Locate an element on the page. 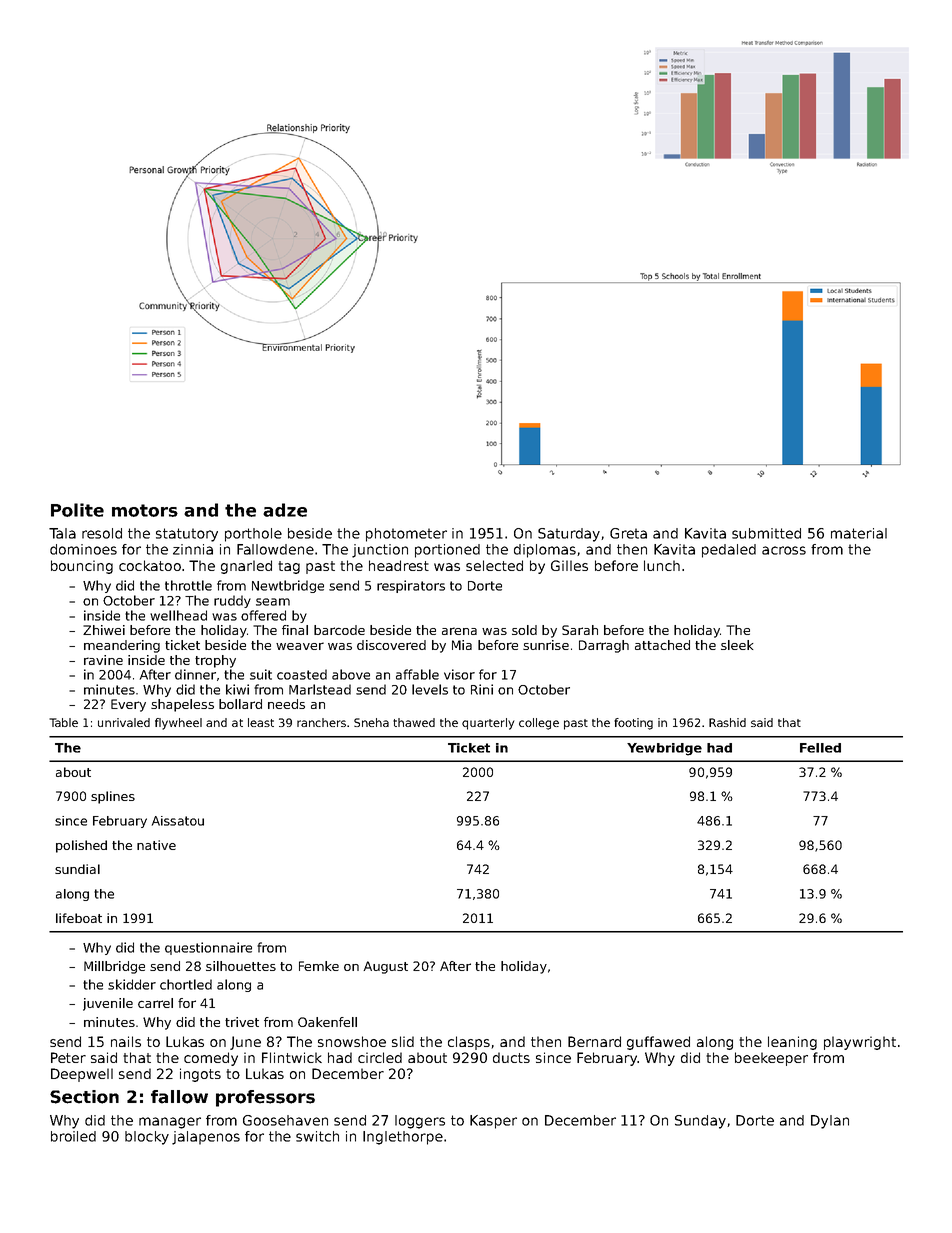 This document has width=952, height=1233. jalapenos is located at coordinates (206, 1138).
